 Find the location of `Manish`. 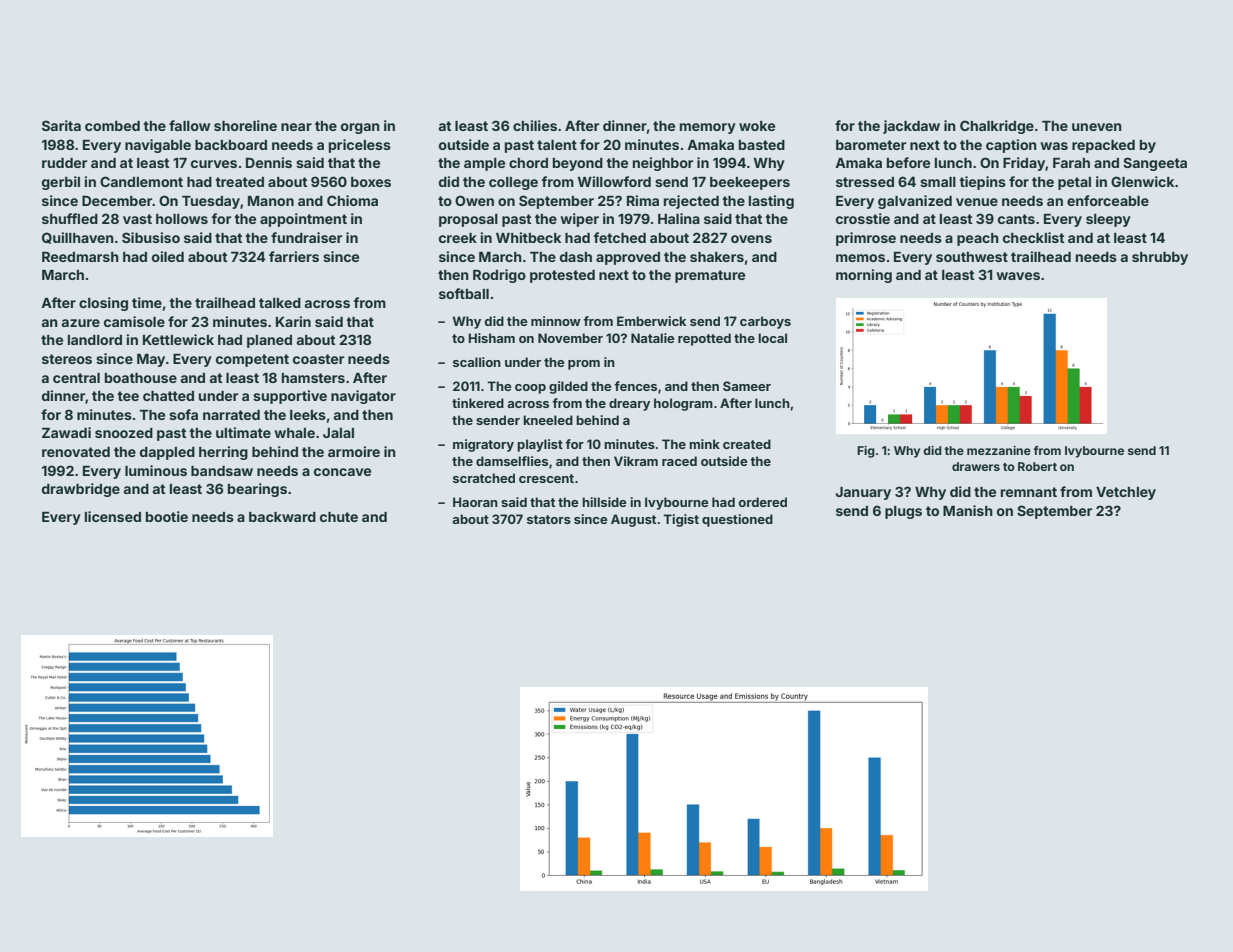

Manish is located at coordinates (968, 510).
